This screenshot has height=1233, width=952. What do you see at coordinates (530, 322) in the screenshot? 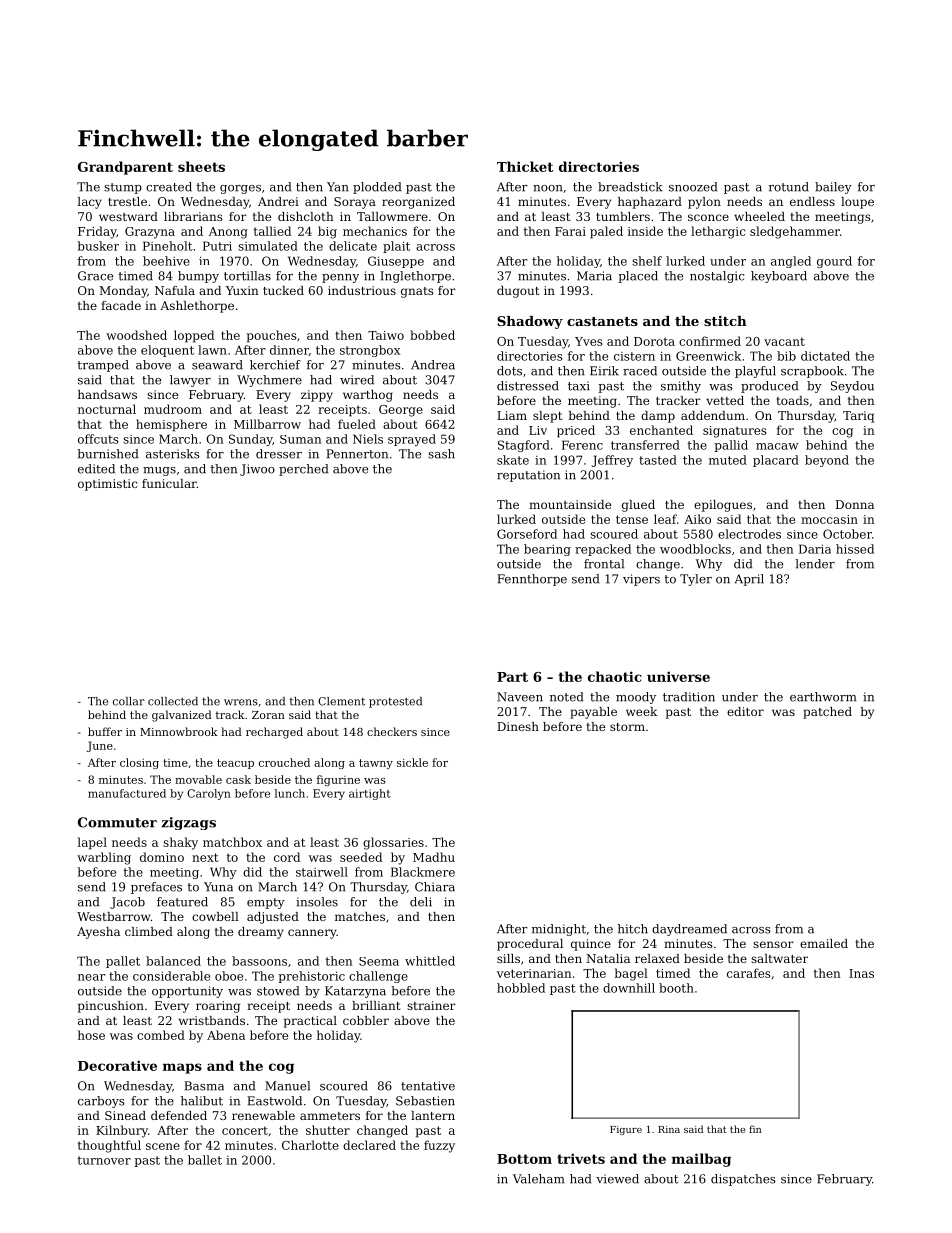
I see `Shadowy` at bounding box center [530, 322].
